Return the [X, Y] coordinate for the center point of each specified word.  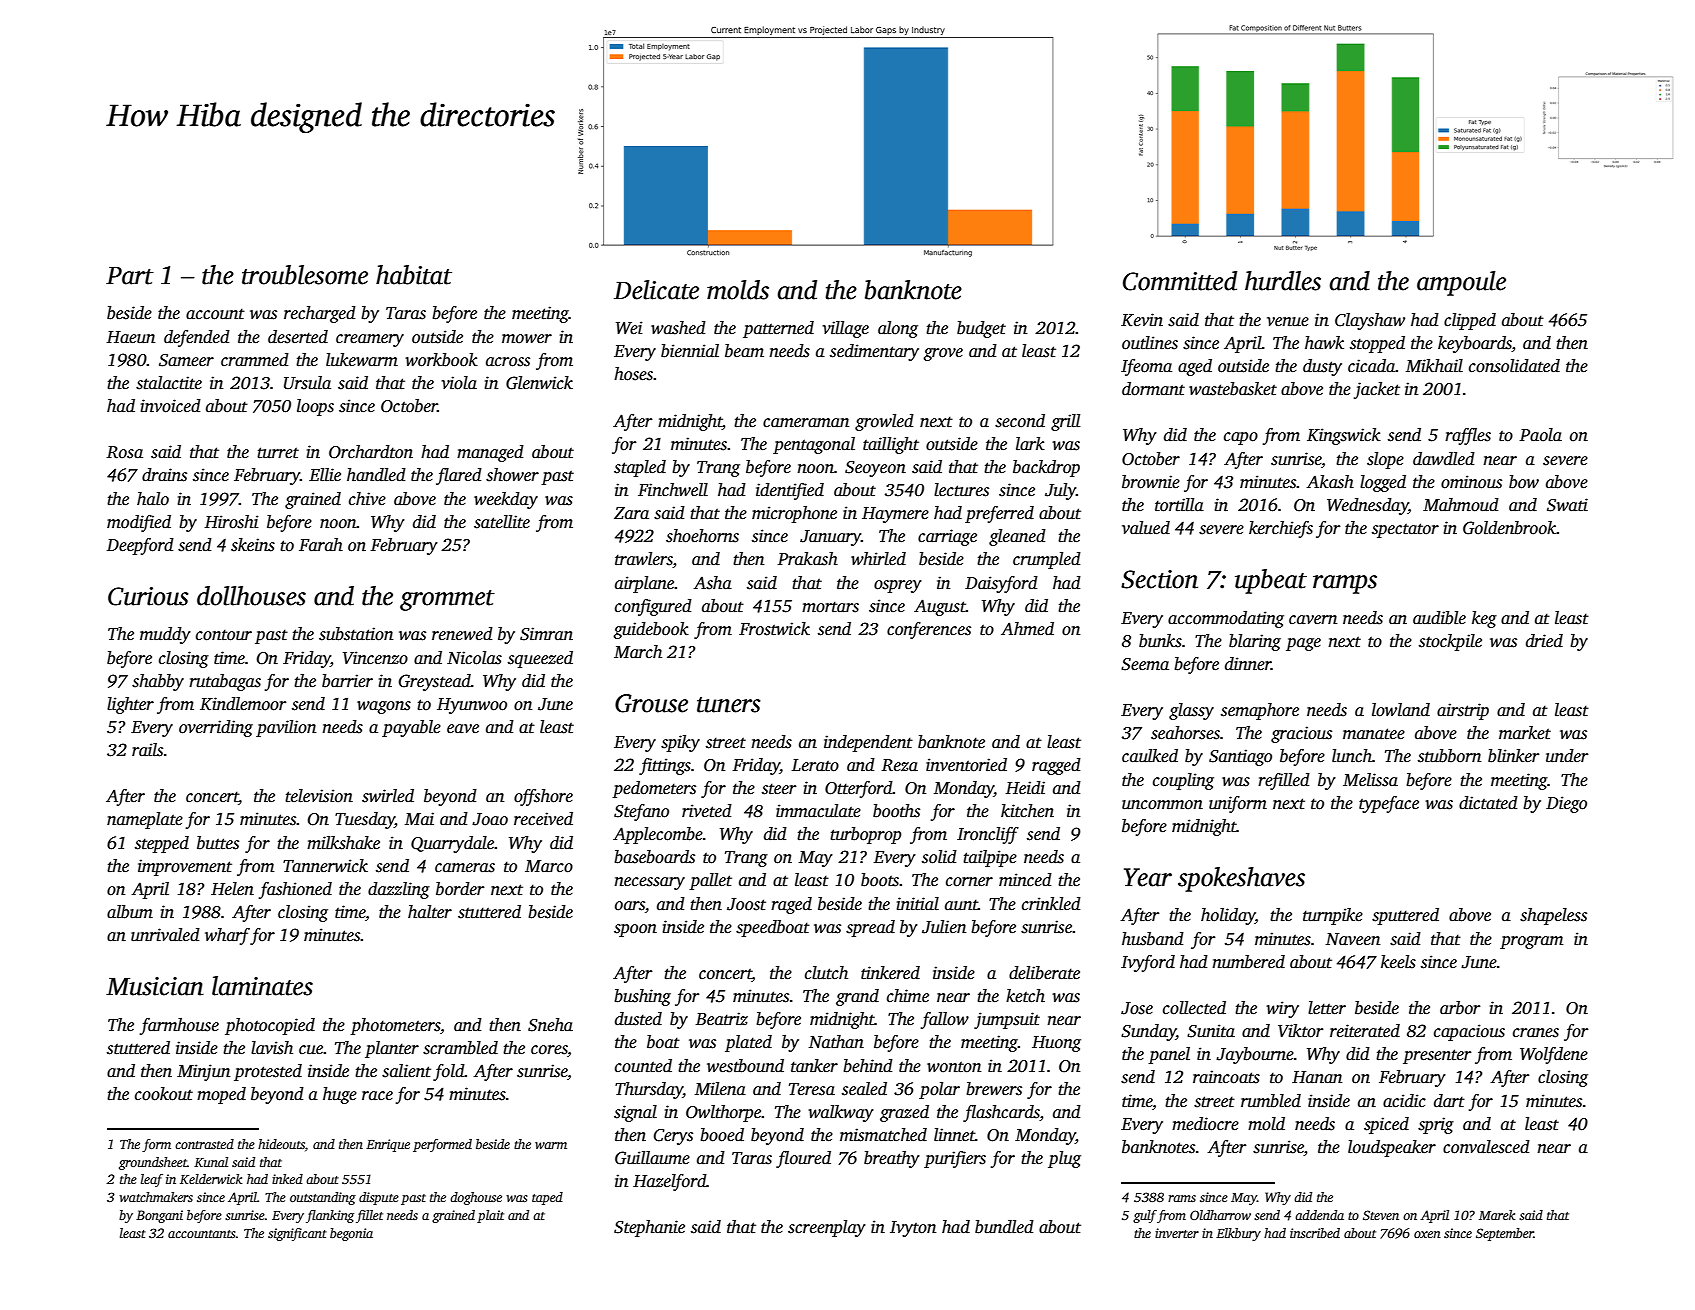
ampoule [1461, 283]
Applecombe [658, 835]
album [130, 912]
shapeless [1553, 916]
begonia [351, 1234]
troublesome [305, 275]
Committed [1180, 281]
